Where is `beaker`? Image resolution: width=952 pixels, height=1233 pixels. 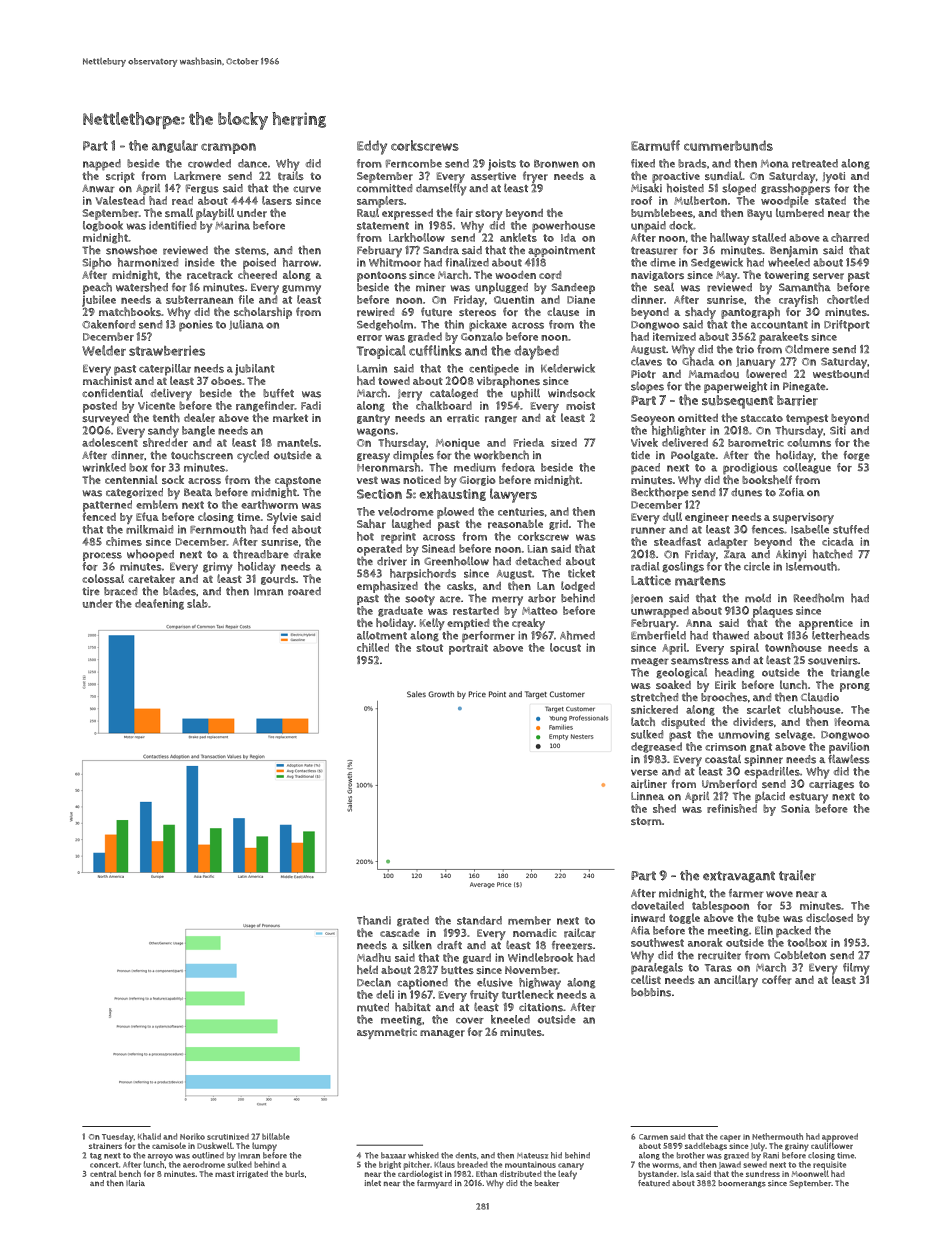
beaker is located at coordinates (547, 1183).
